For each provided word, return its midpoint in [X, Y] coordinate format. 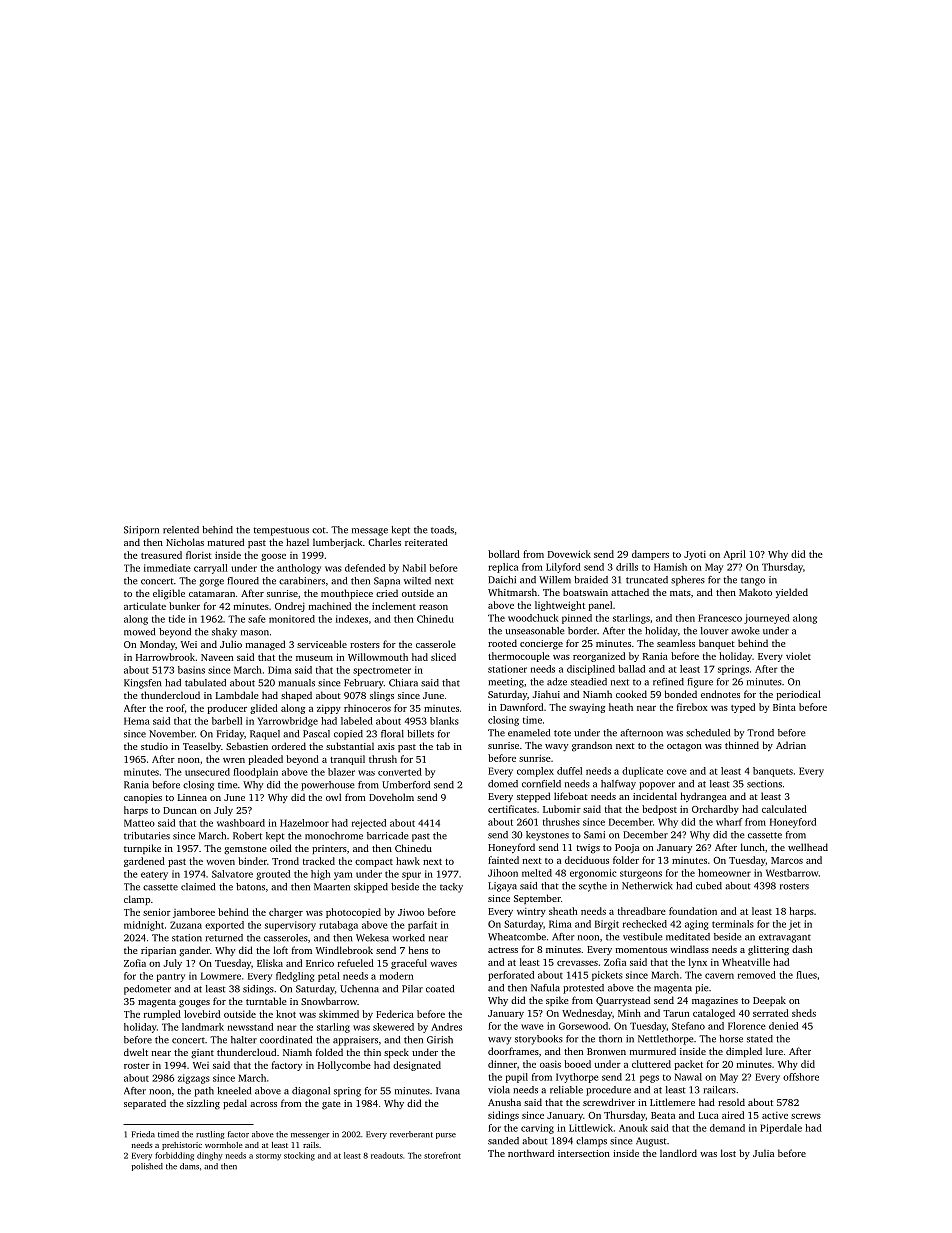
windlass [689, 949]
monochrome [334, 836]
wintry [531, 912]
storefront [442, 1155]
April [735, 555]
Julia [763, 1153]
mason [255, 633]
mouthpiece [347, 594]
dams [189, 1166]
